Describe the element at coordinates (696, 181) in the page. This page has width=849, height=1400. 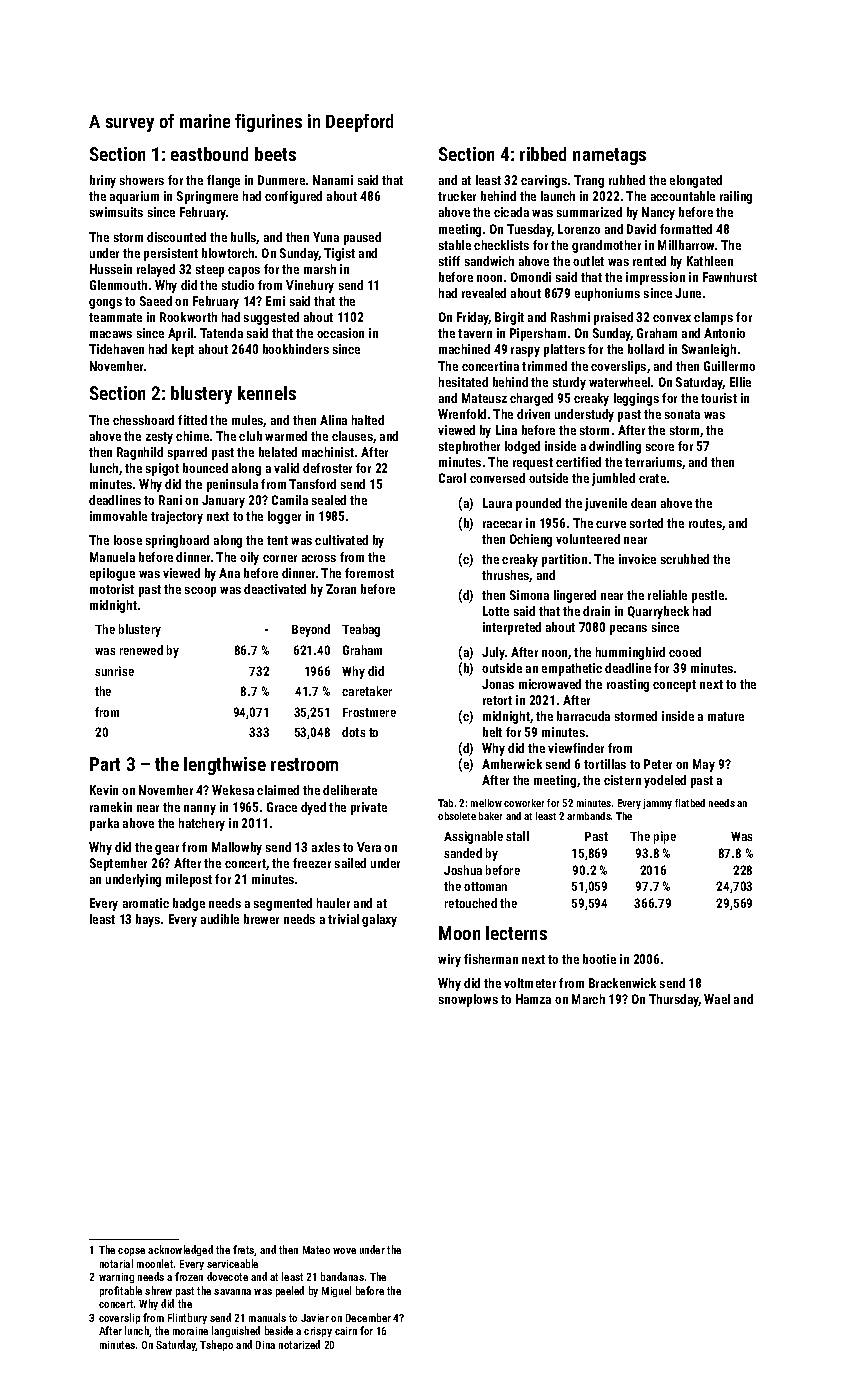
I see `elongated` at that location.
